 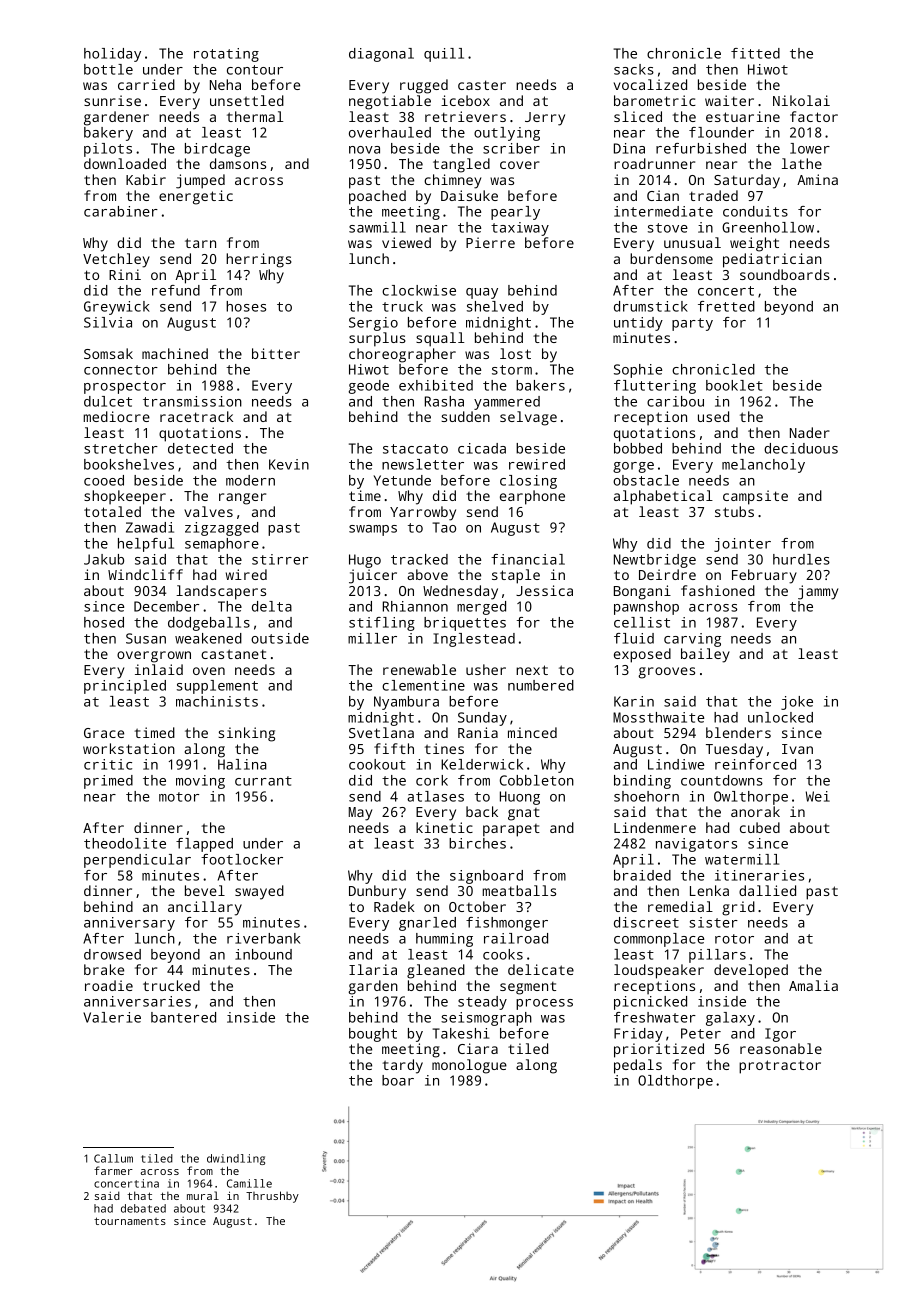 What do you see at coordinates (129, 924) in the screenshot?
I see `anniversary` at bounding box center [129, 924].
